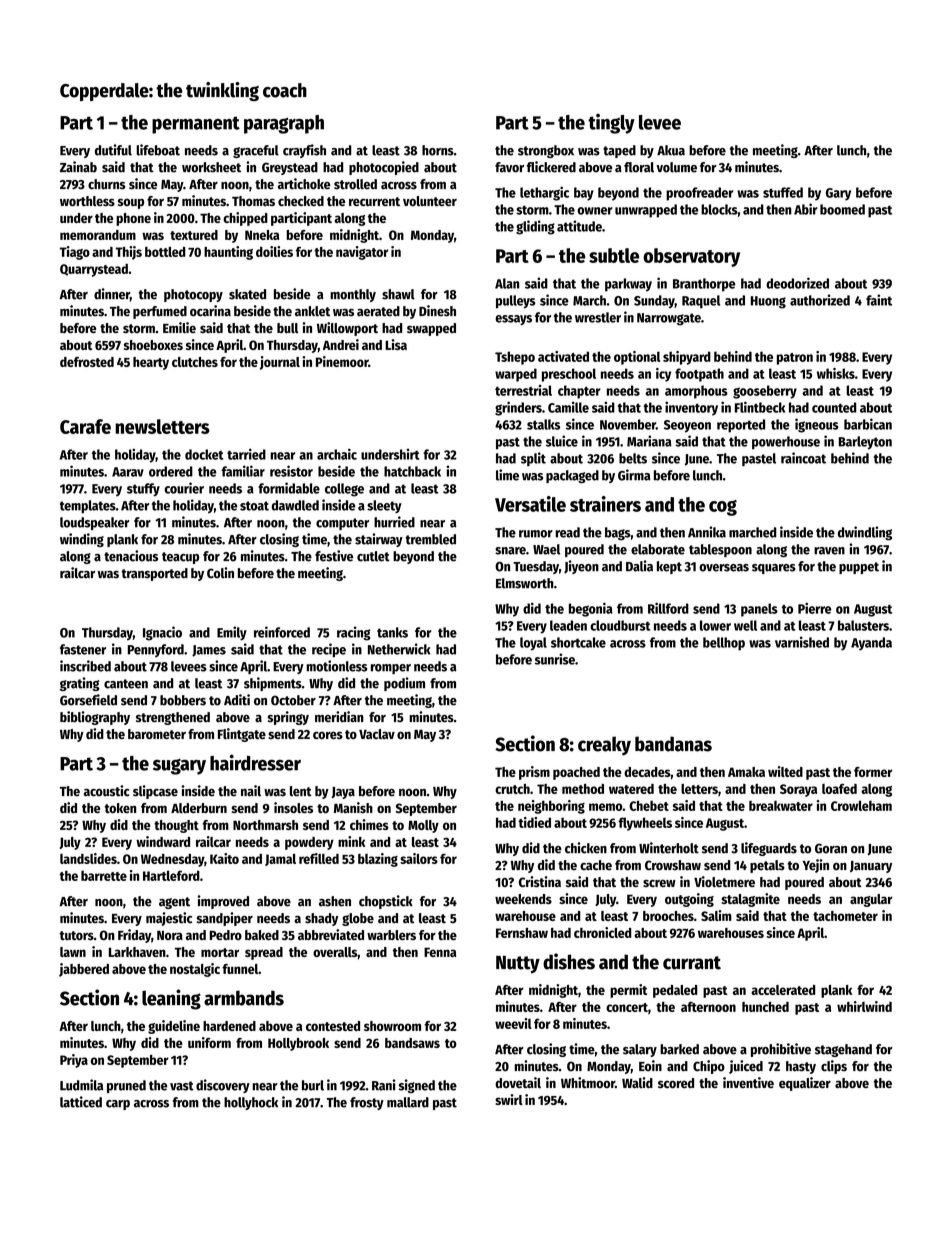 This image has width=952, height=1233. I want to click on latticed, so click(81, 1102).
